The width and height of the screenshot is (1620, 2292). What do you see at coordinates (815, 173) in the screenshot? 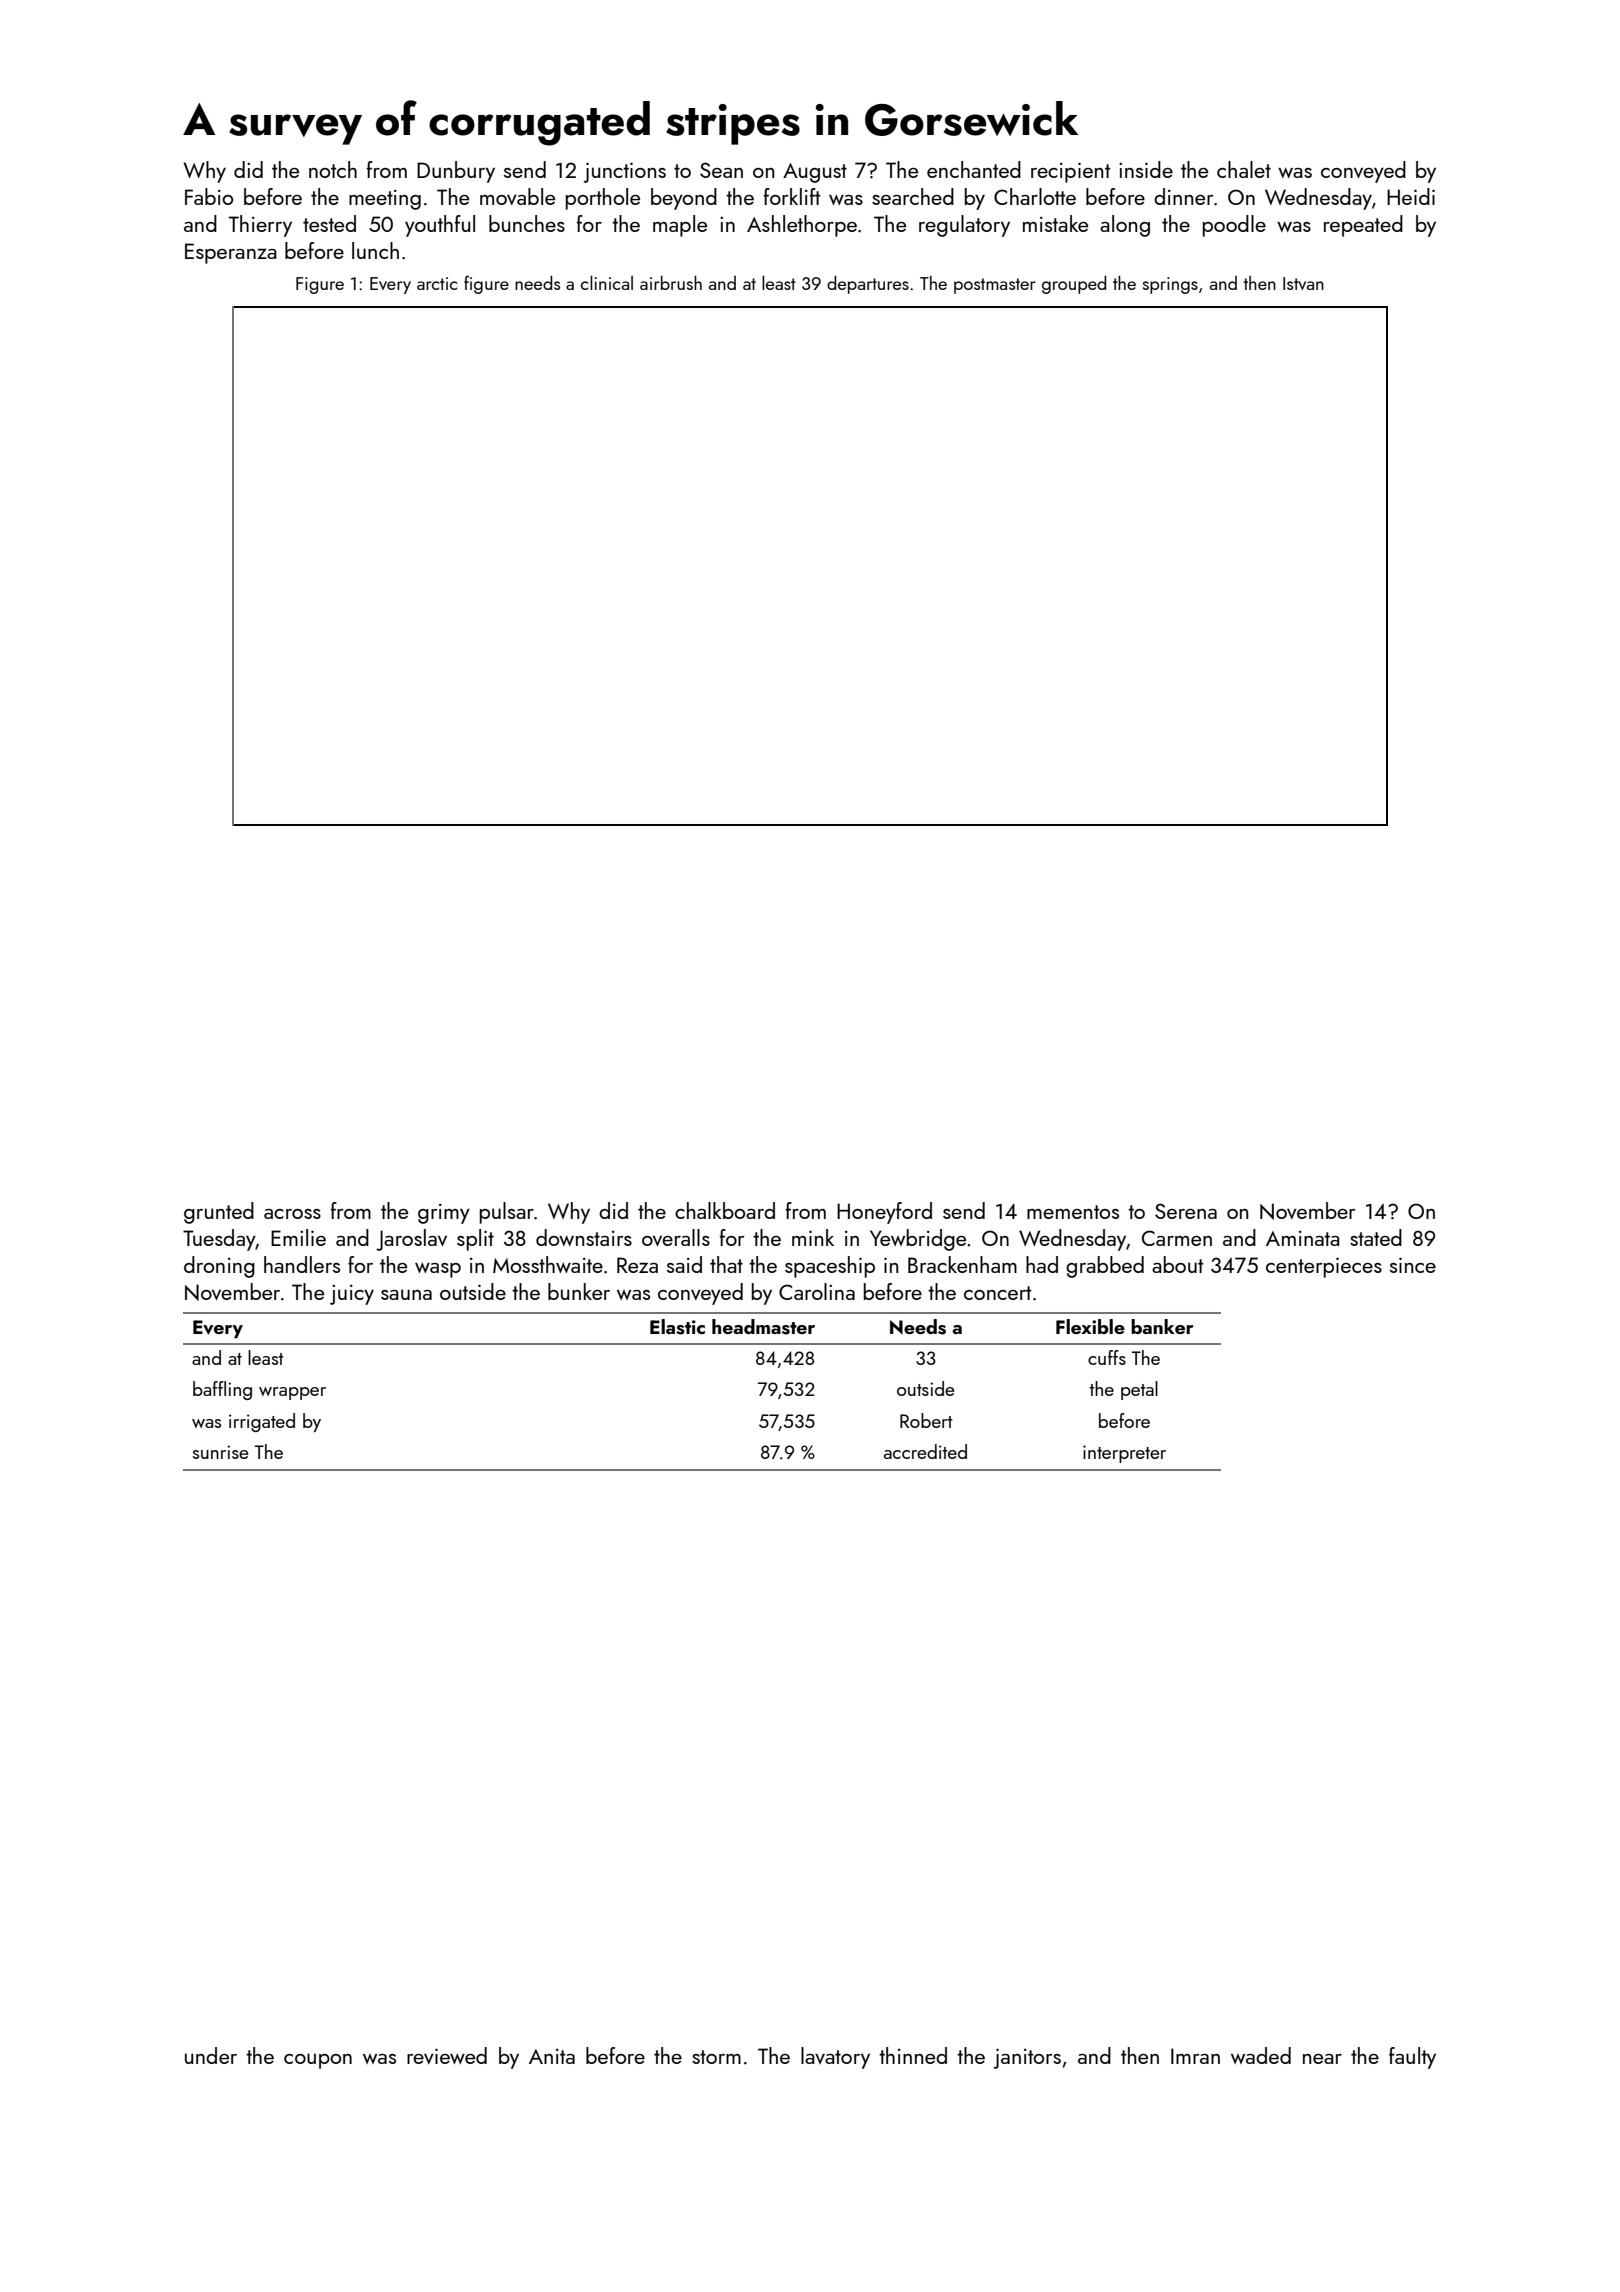
I see `August` at bounding box center [815, 173].
